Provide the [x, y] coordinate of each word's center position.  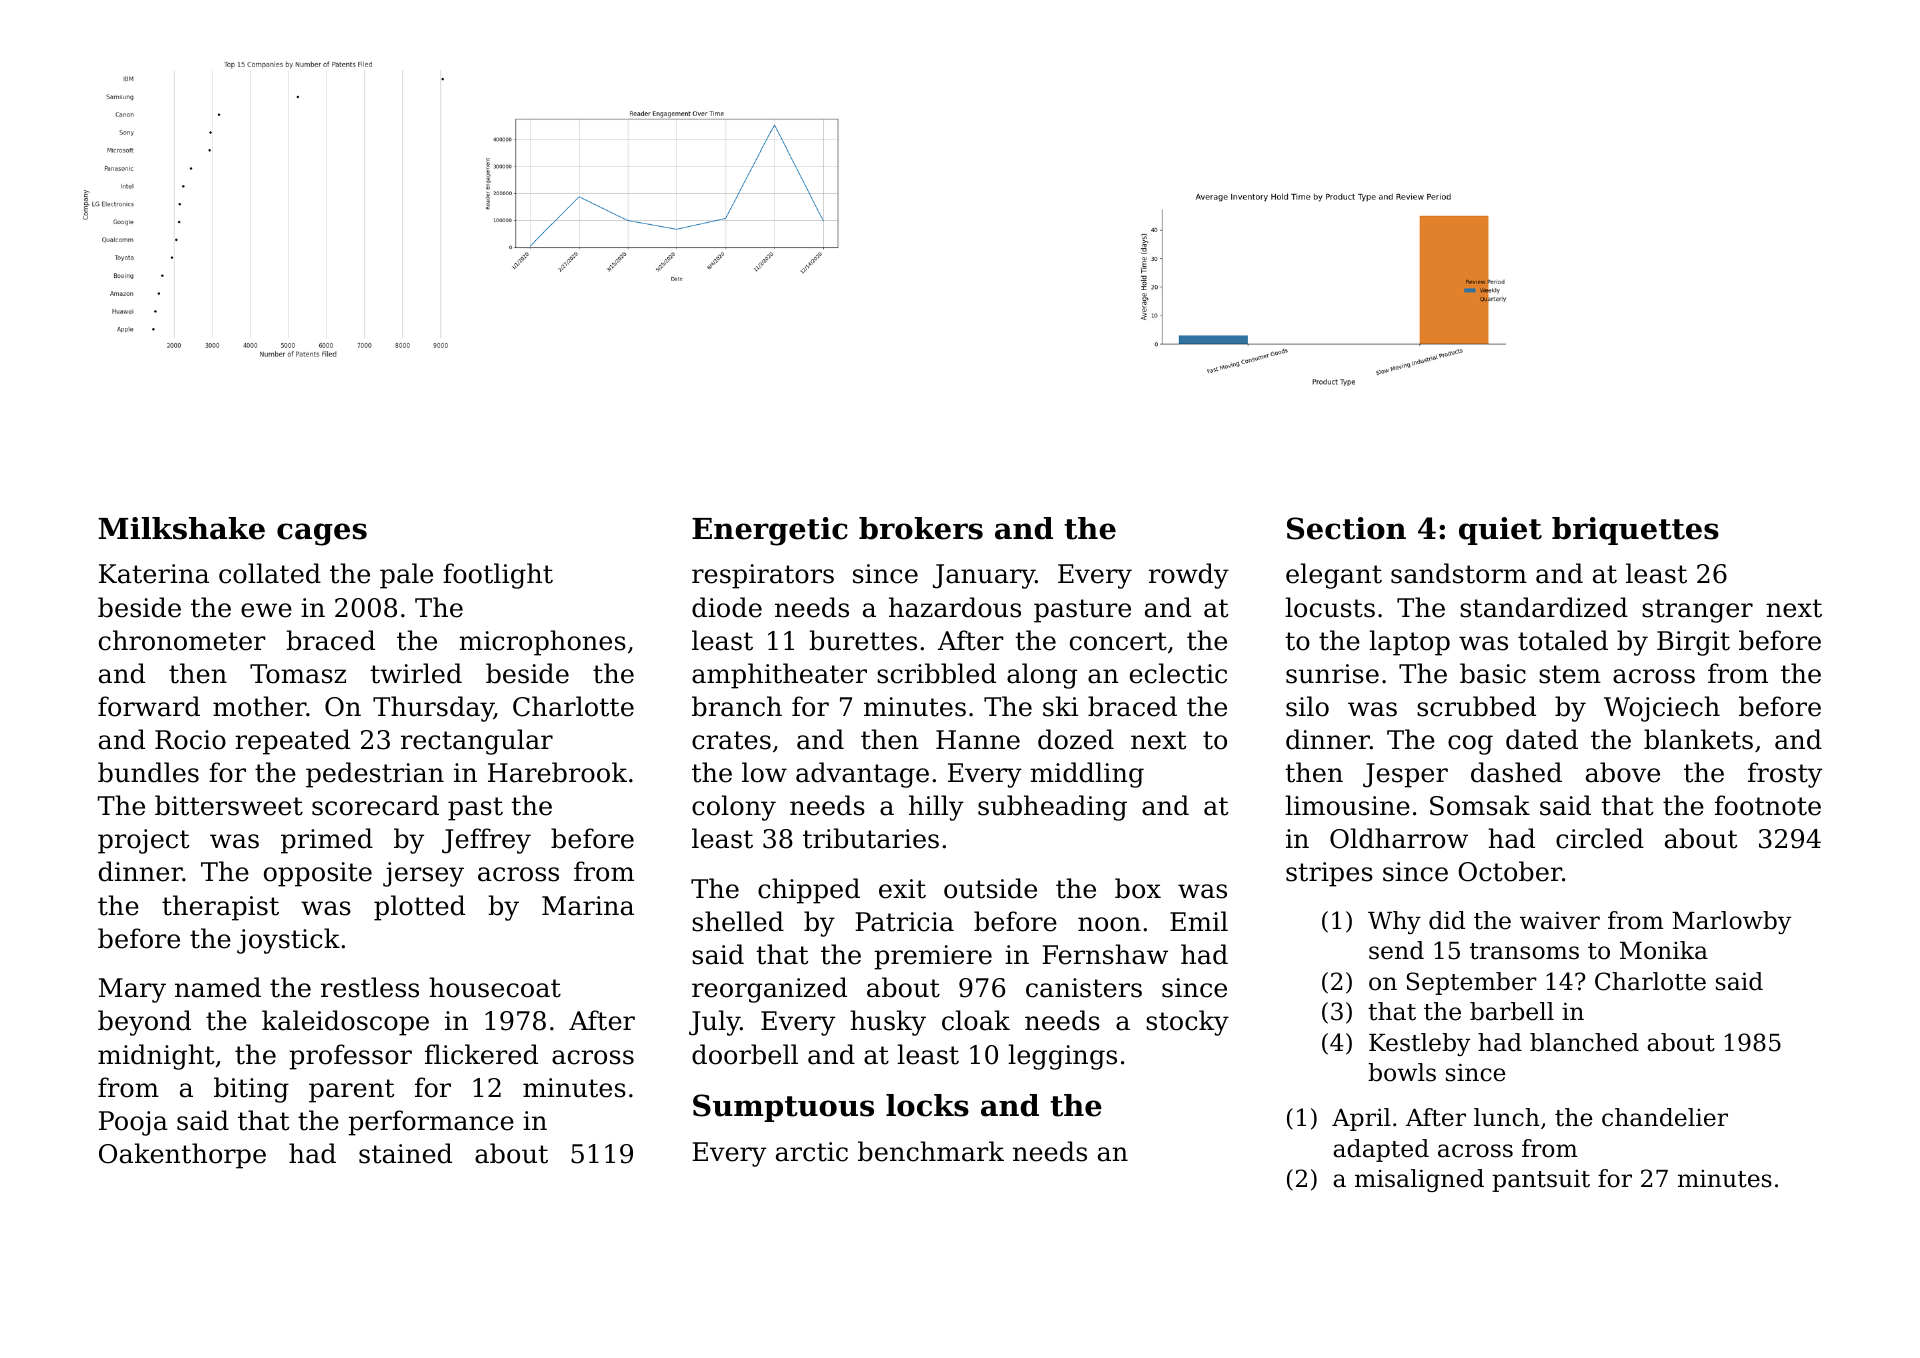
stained [405, 1153]
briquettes [1635, 531]
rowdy [1189, 576]
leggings [1062, 1057]
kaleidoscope [345, 1023]
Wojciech [1662, 709]
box [1138, 888]
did [1447, 920]
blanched [1584, 1042]
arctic [812, 1152]
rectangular [477, 742]
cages [322, 534]
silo [1307, 706]
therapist [220, 908]
